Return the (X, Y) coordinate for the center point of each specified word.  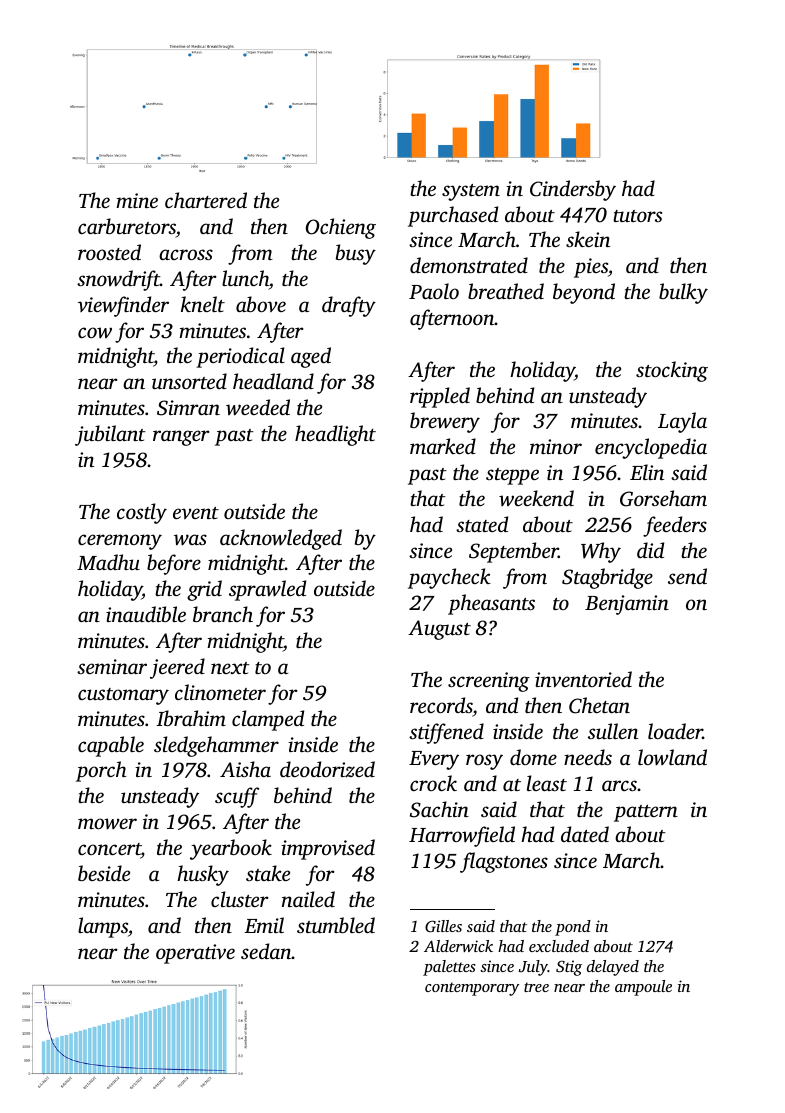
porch (101, 771)
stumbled (336, 925)
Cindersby (573, 190)
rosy (484, 762)
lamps (103, 927)
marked (443, 446)
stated (482, 524)
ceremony (120, 542)
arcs (619, 785)
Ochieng (341, 228)
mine (137, 200)
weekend (536, 498)
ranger (181, 438)
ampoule (643, 988)
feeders (675, 526)
